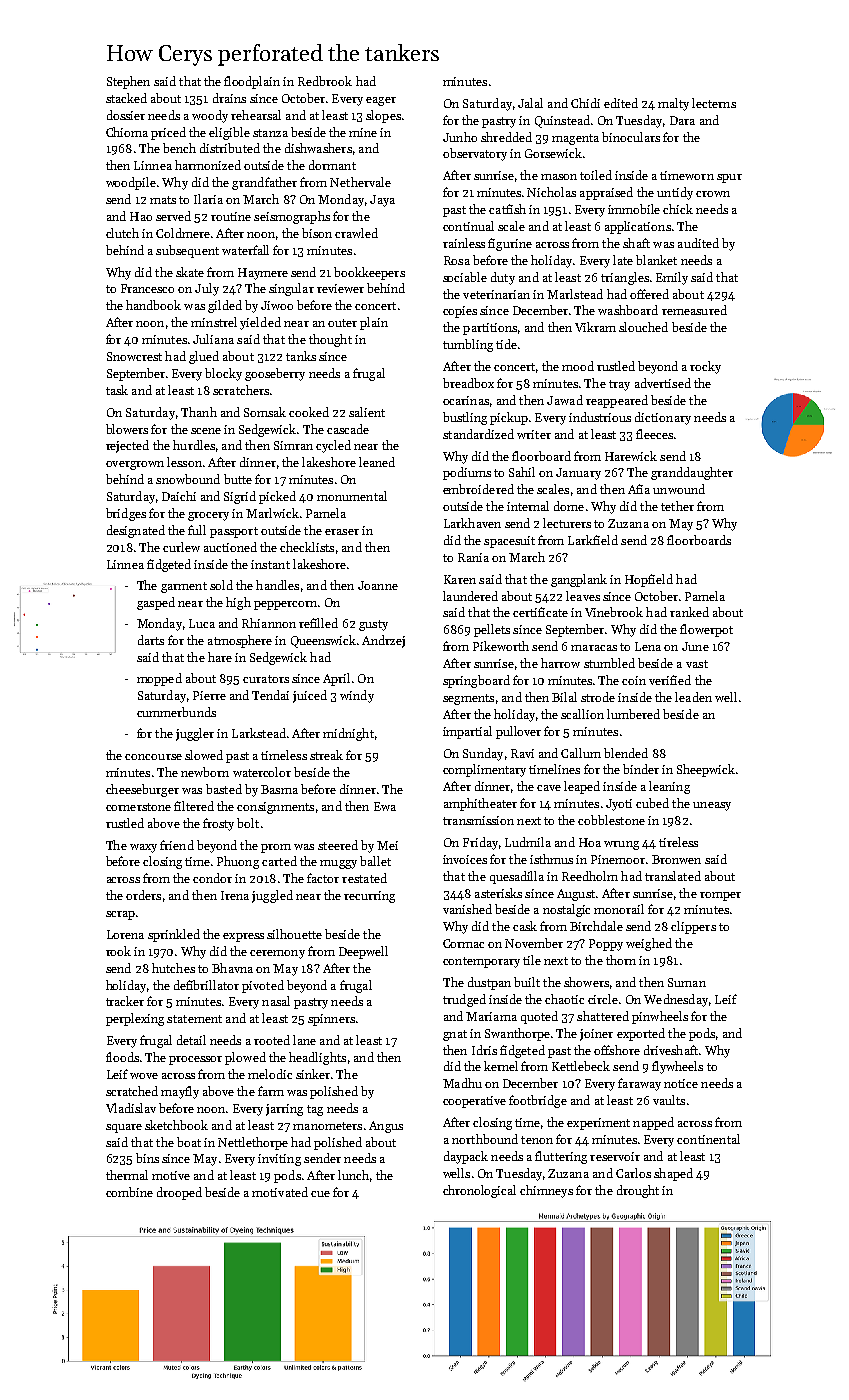 This image has height=1400, width=849. Describe the element at coordinates (131, 1108) in the image. I see `Vladislav` at that location.
